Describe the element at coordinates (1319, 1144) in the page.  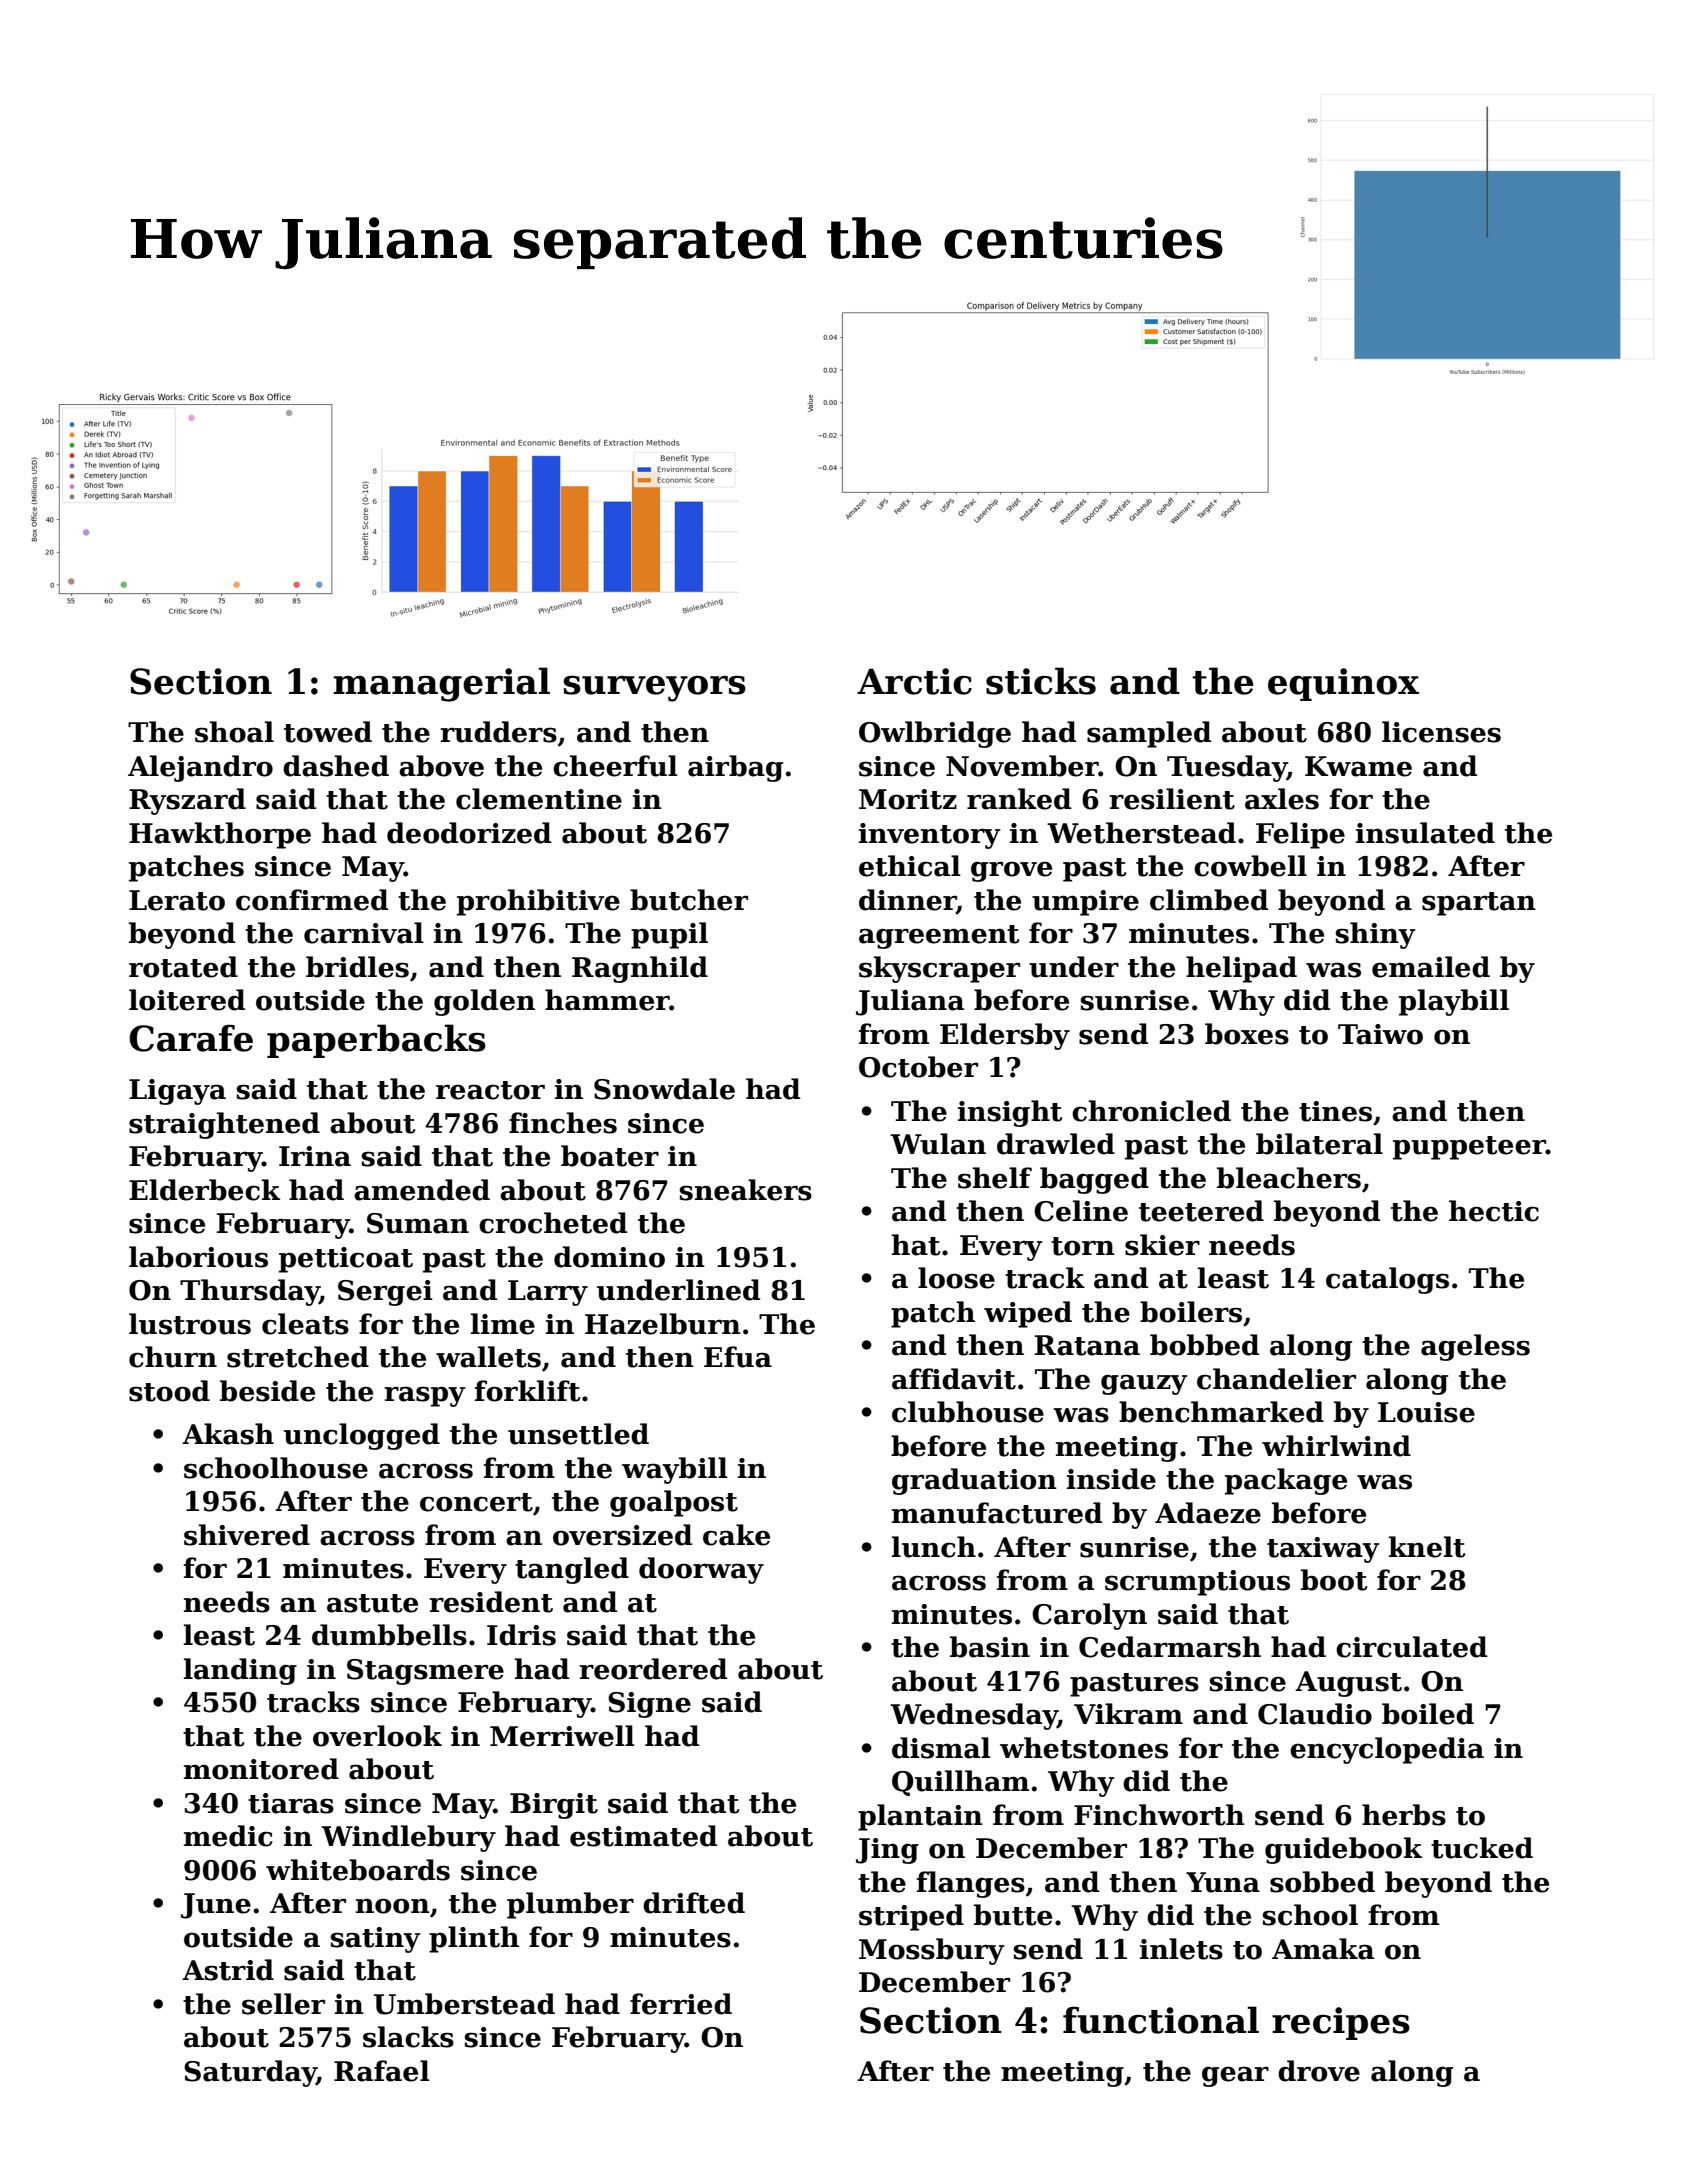
I see `bilateral` at that location.
